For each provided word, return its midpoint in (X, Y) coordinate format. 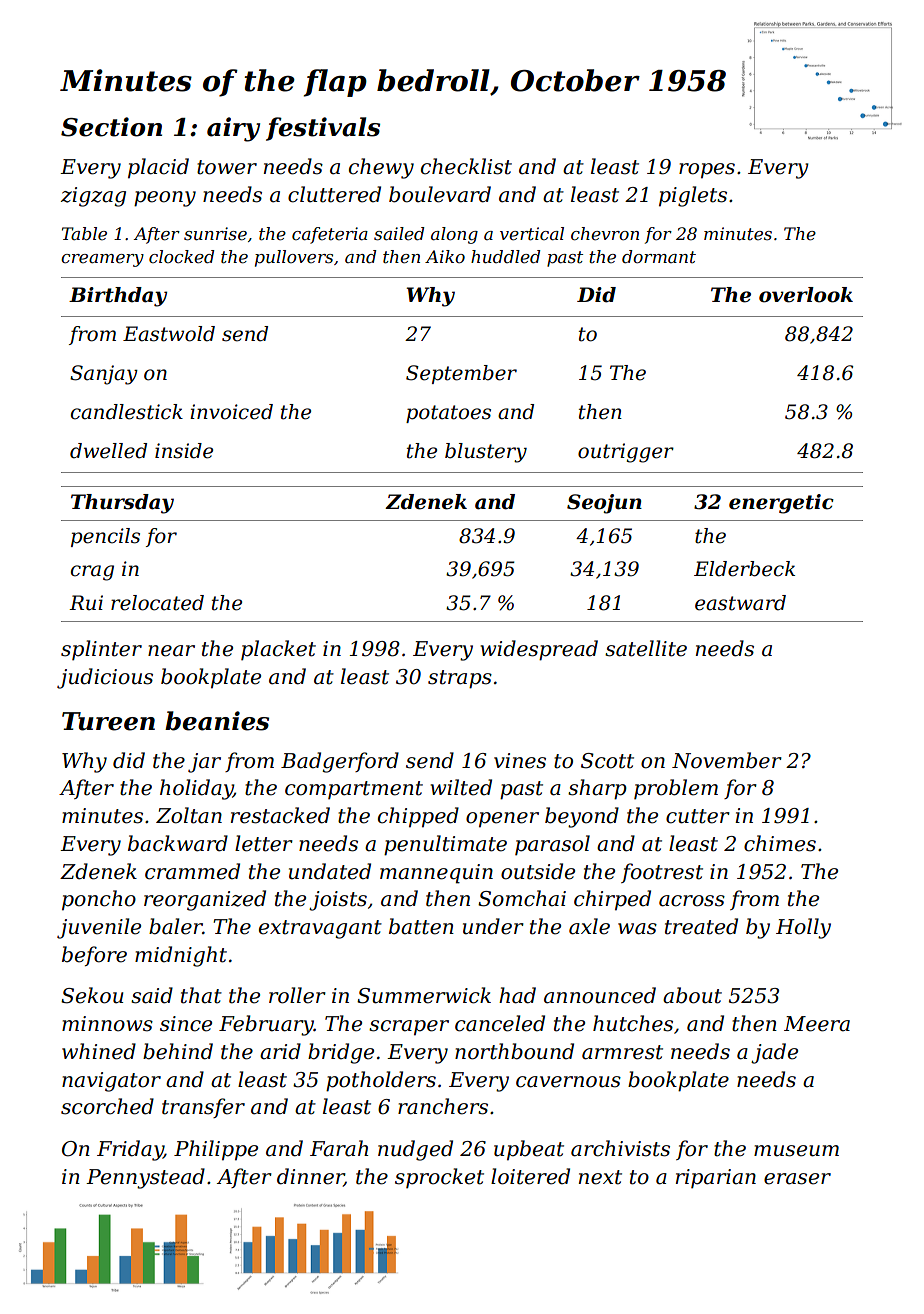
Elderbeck (744, 569)
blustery (486, 453)
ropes (707, 171)
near (171, 651)
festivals (323, 129)
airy (233, 129)
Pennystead (145, 1178)
